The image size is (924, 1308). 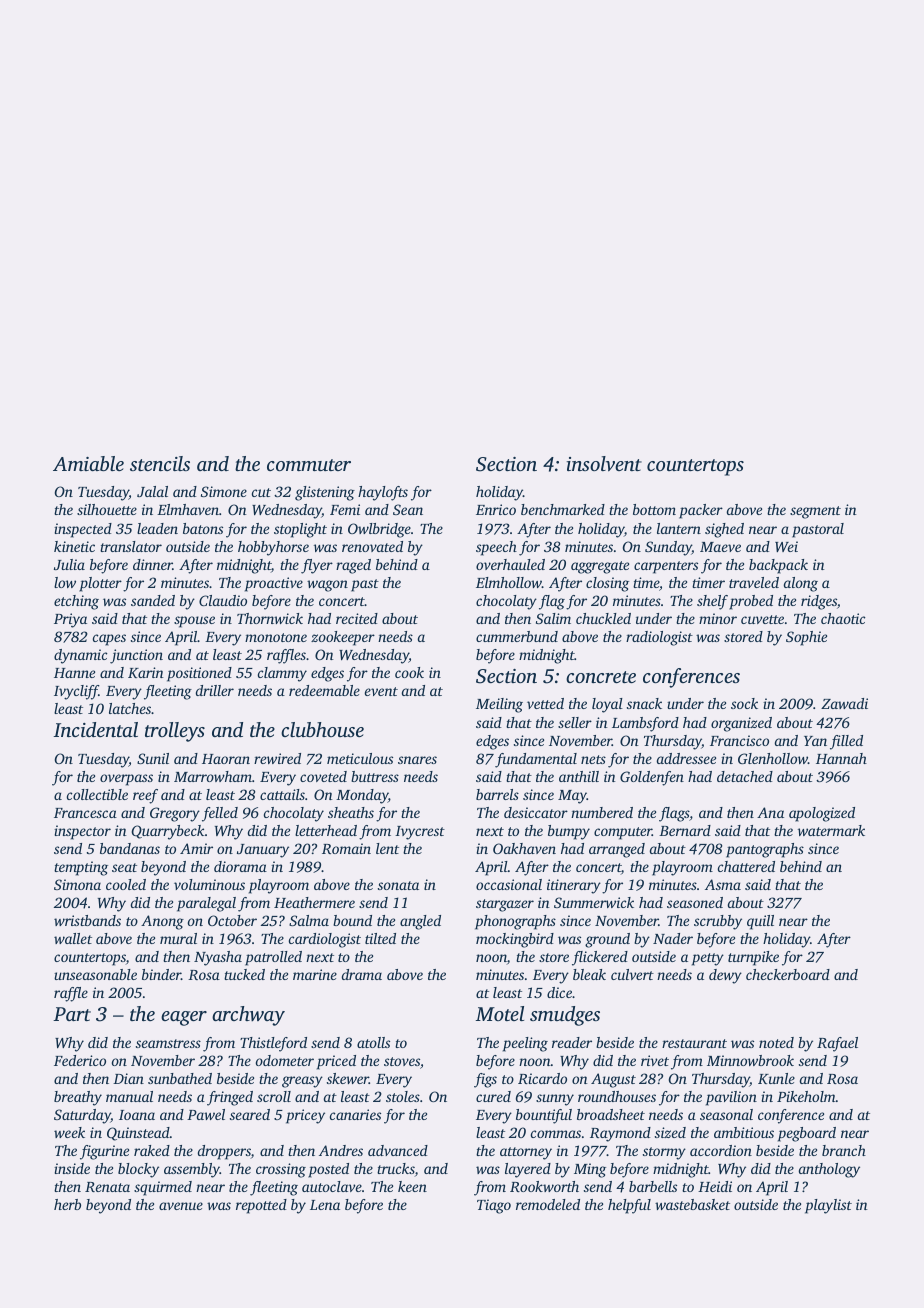 I want to click on itinerary, so click(x=574, y=886).
